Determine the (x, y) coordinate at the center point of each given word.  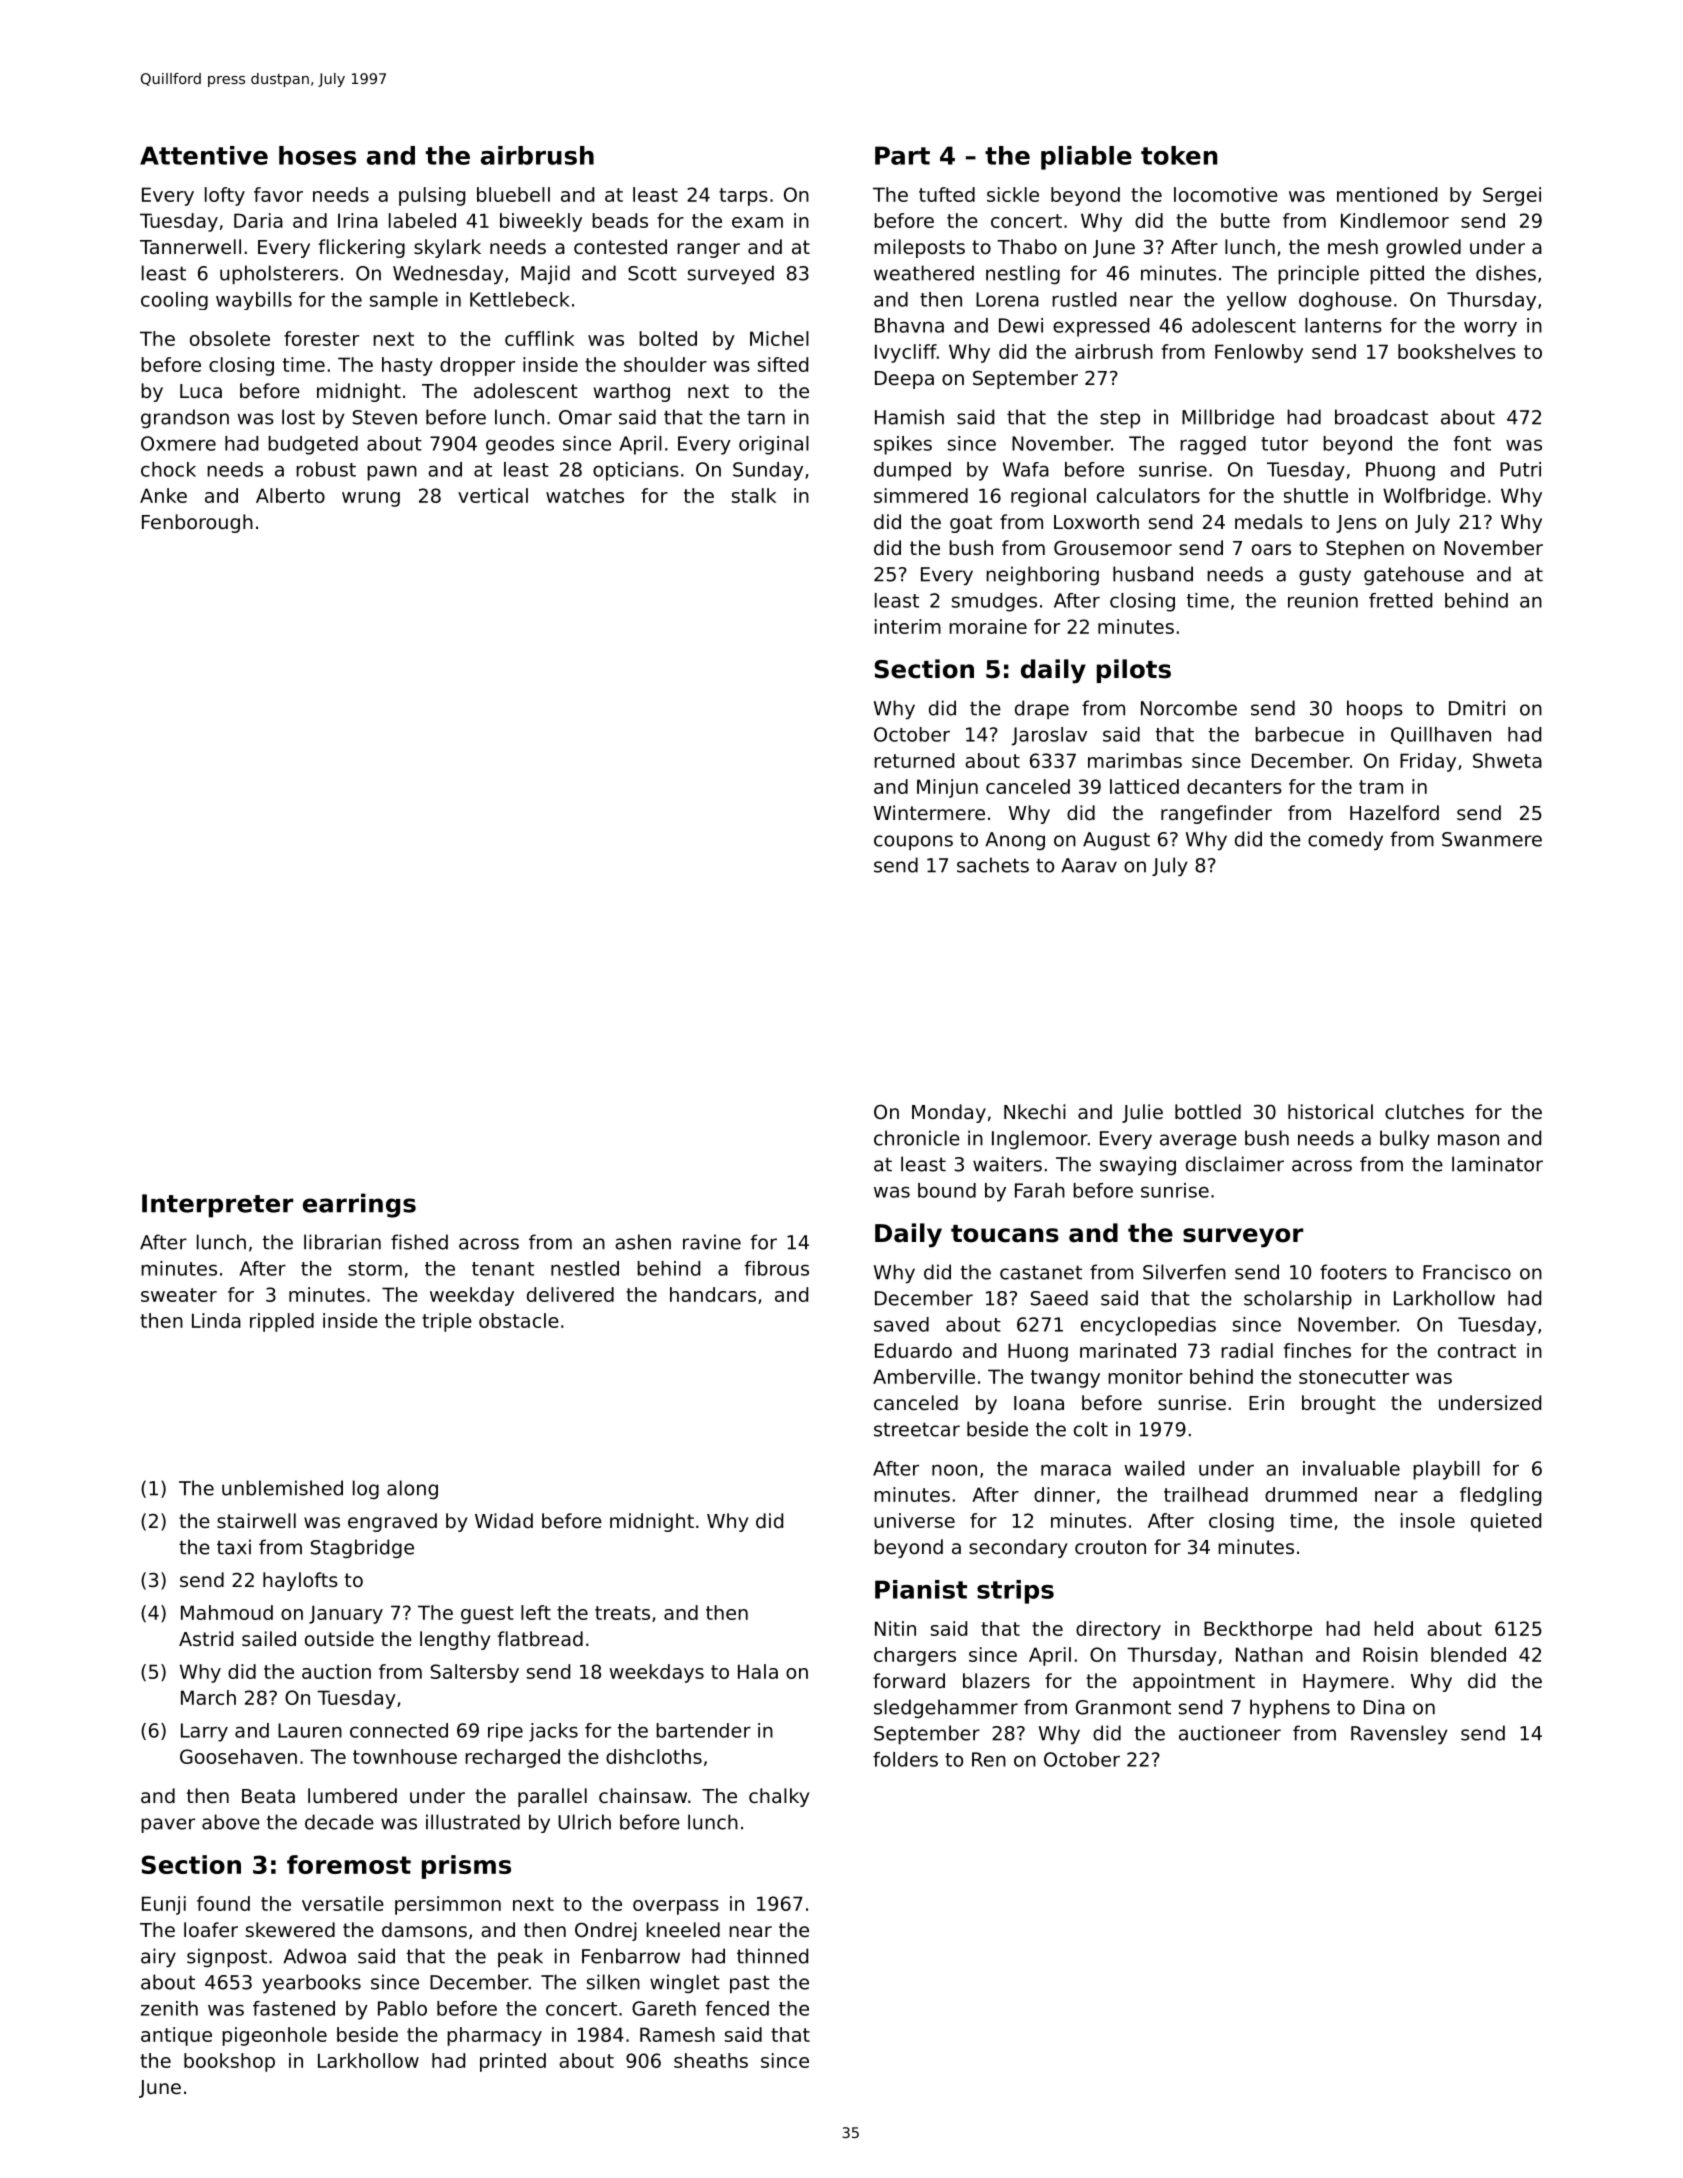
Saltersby (475, 1673)
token (1179, 155)
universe (914, 1520)
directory (1118, 1630)
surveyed (731, 275)
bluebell (513, 194)
